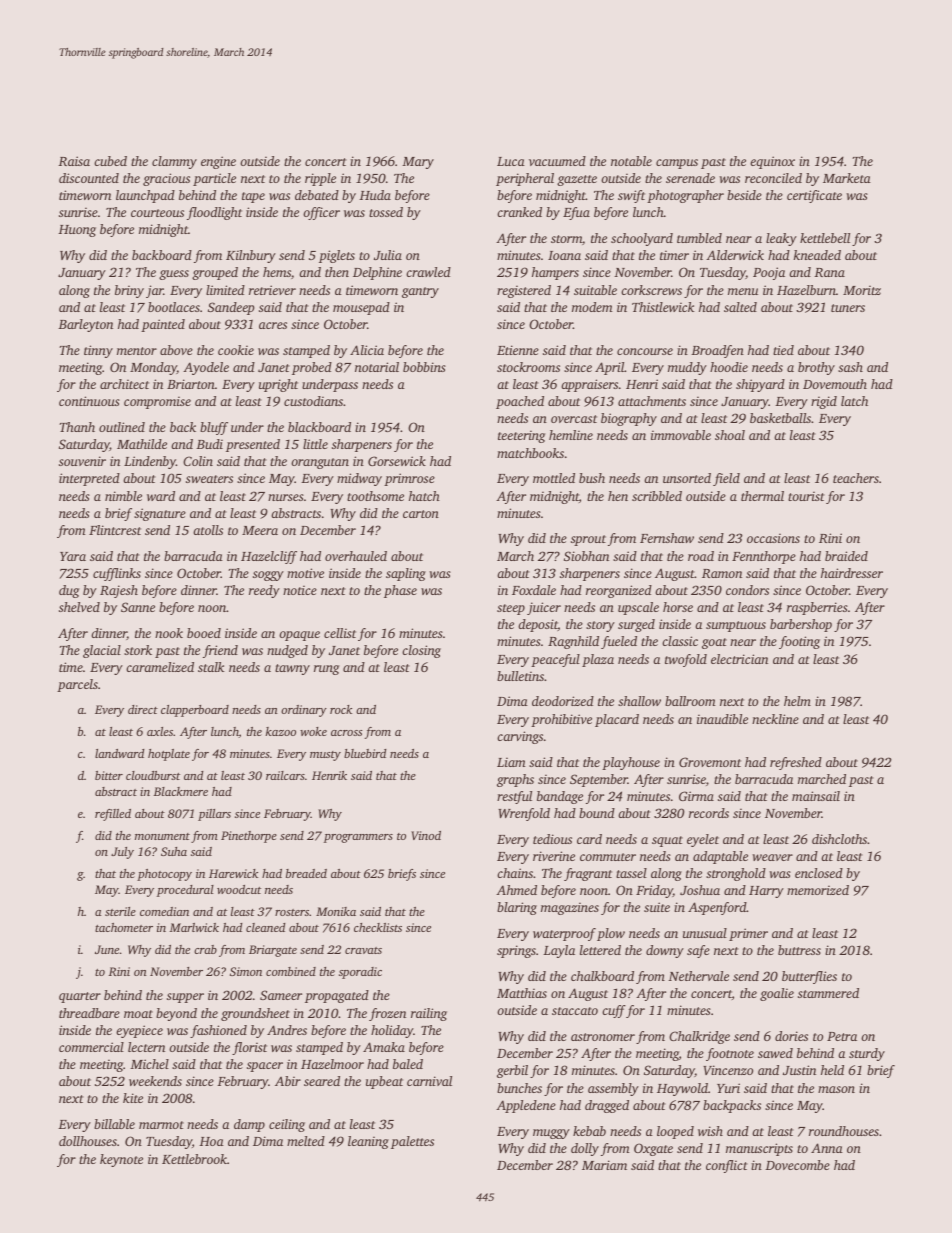 The image size is (952, 1233). I want to click on railing, so click(429, 1014).
